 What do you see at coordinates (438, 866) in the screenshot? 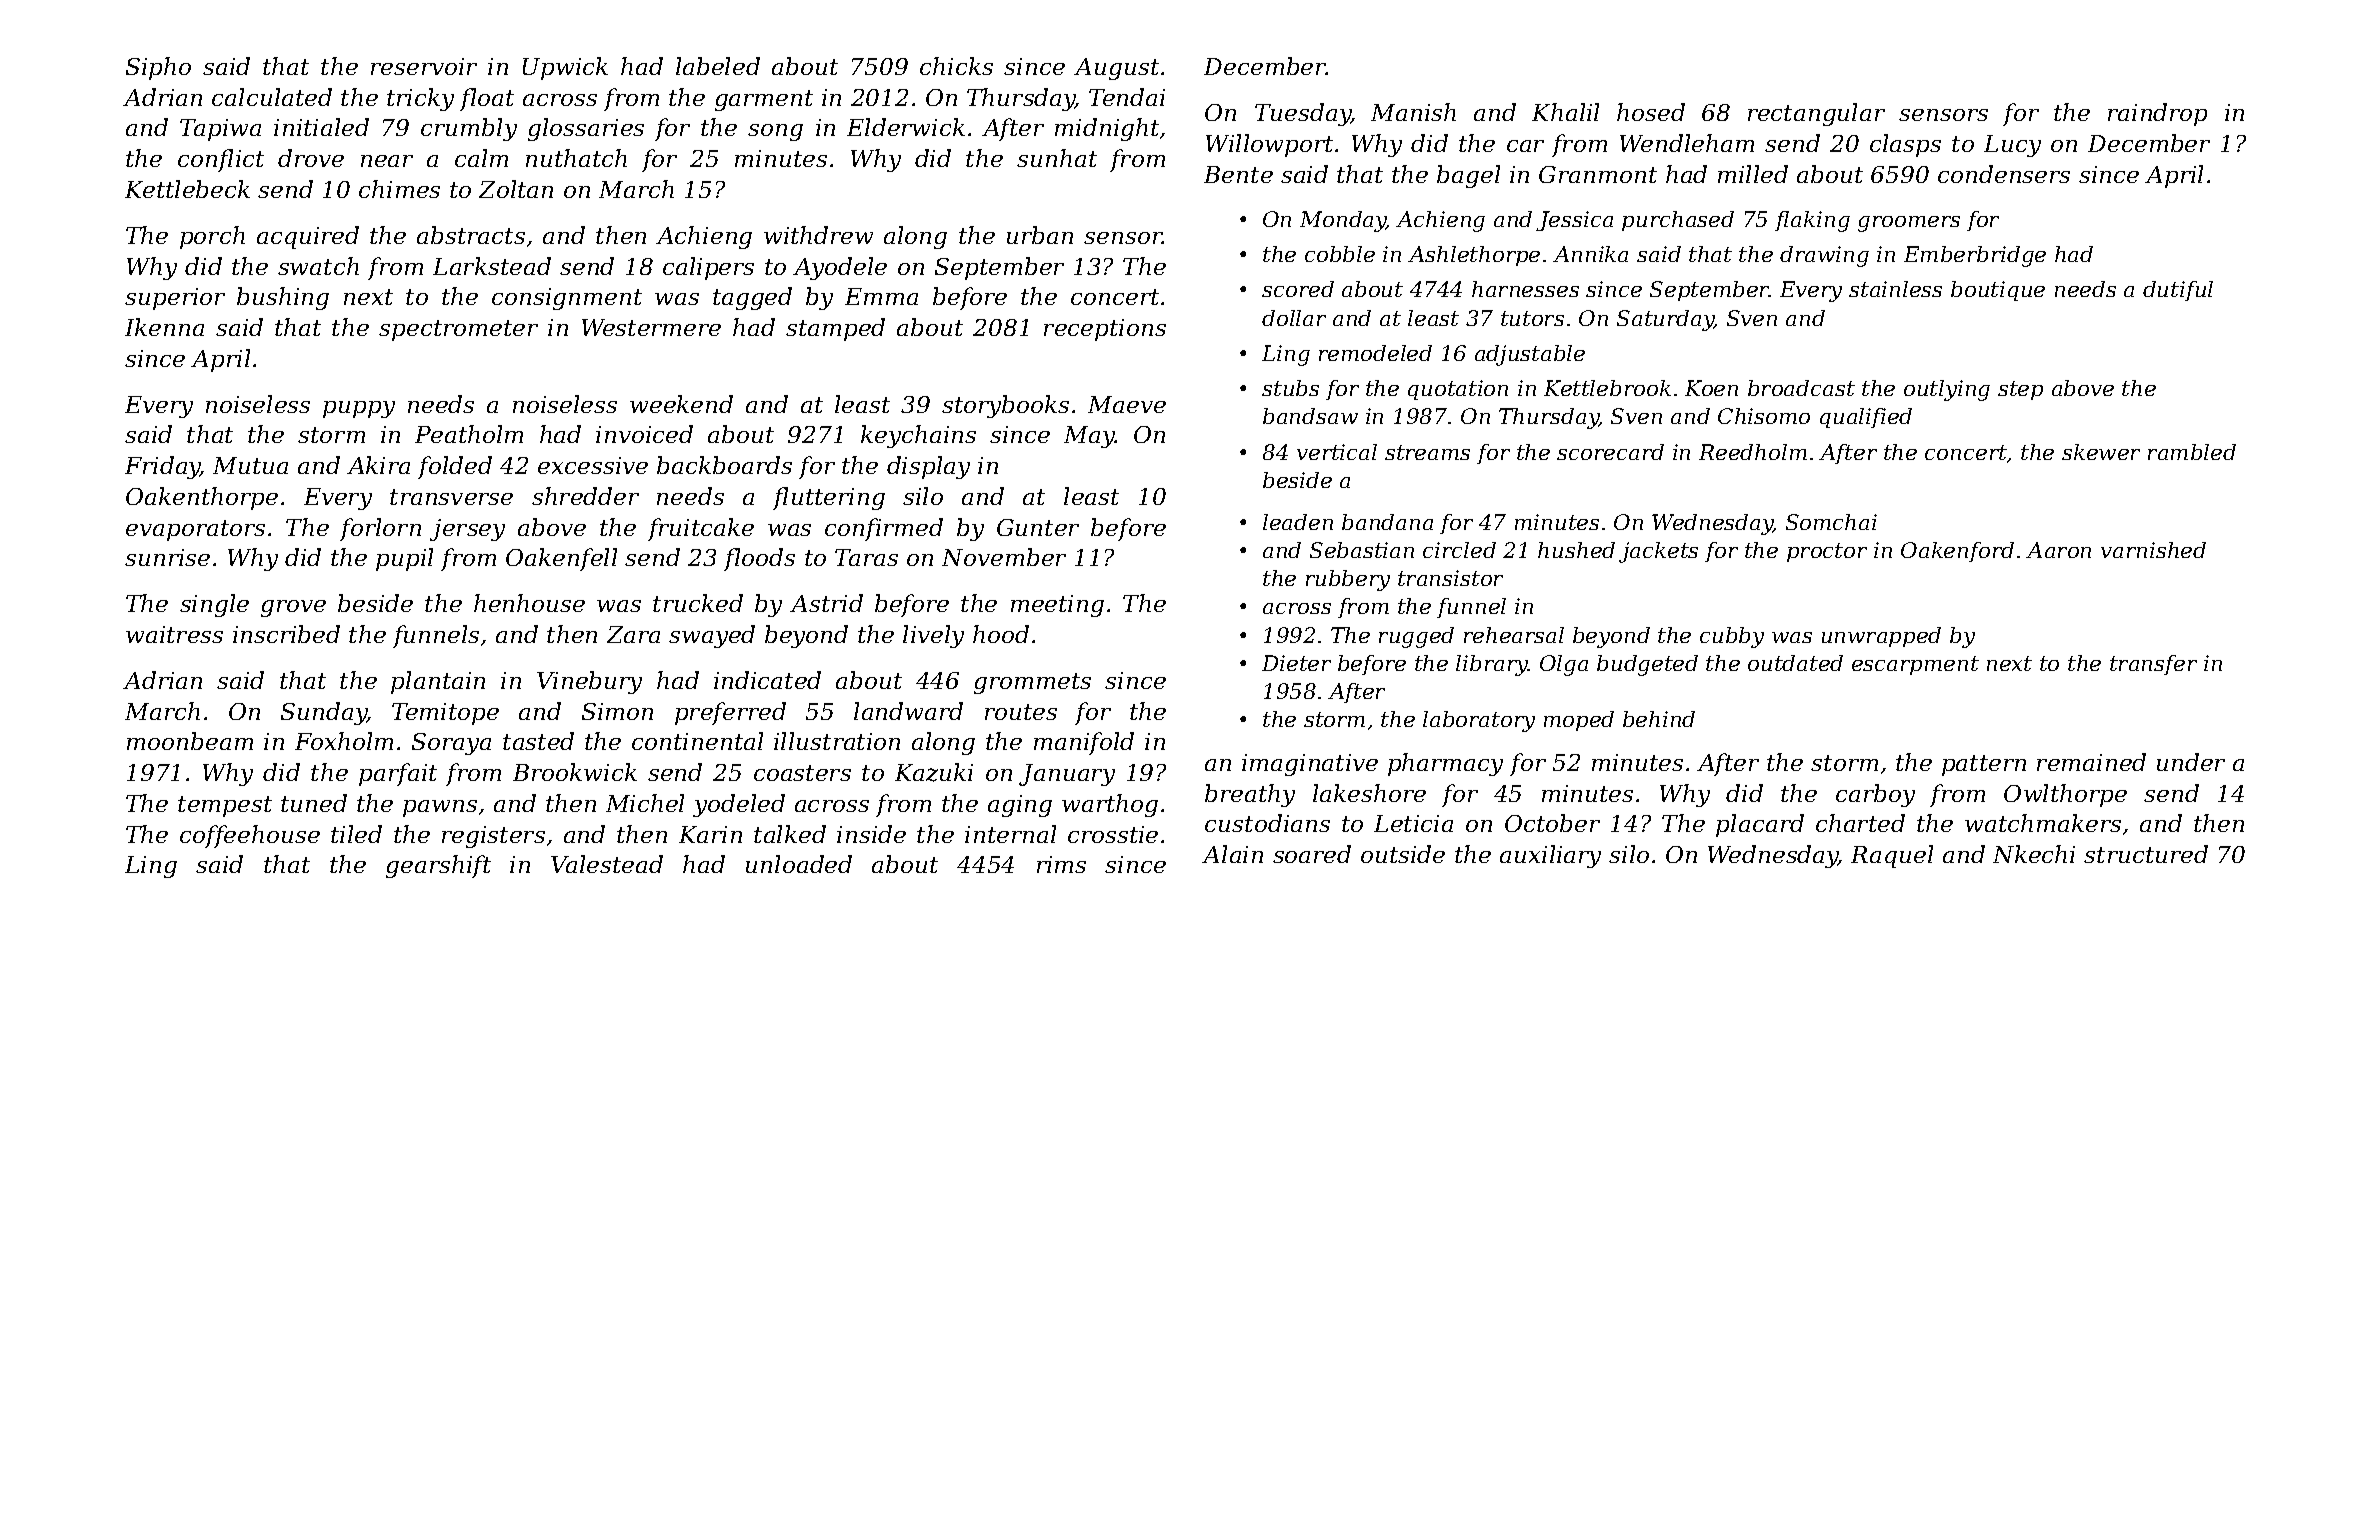
I see `gearshift` at bounding box center [438, 866].
